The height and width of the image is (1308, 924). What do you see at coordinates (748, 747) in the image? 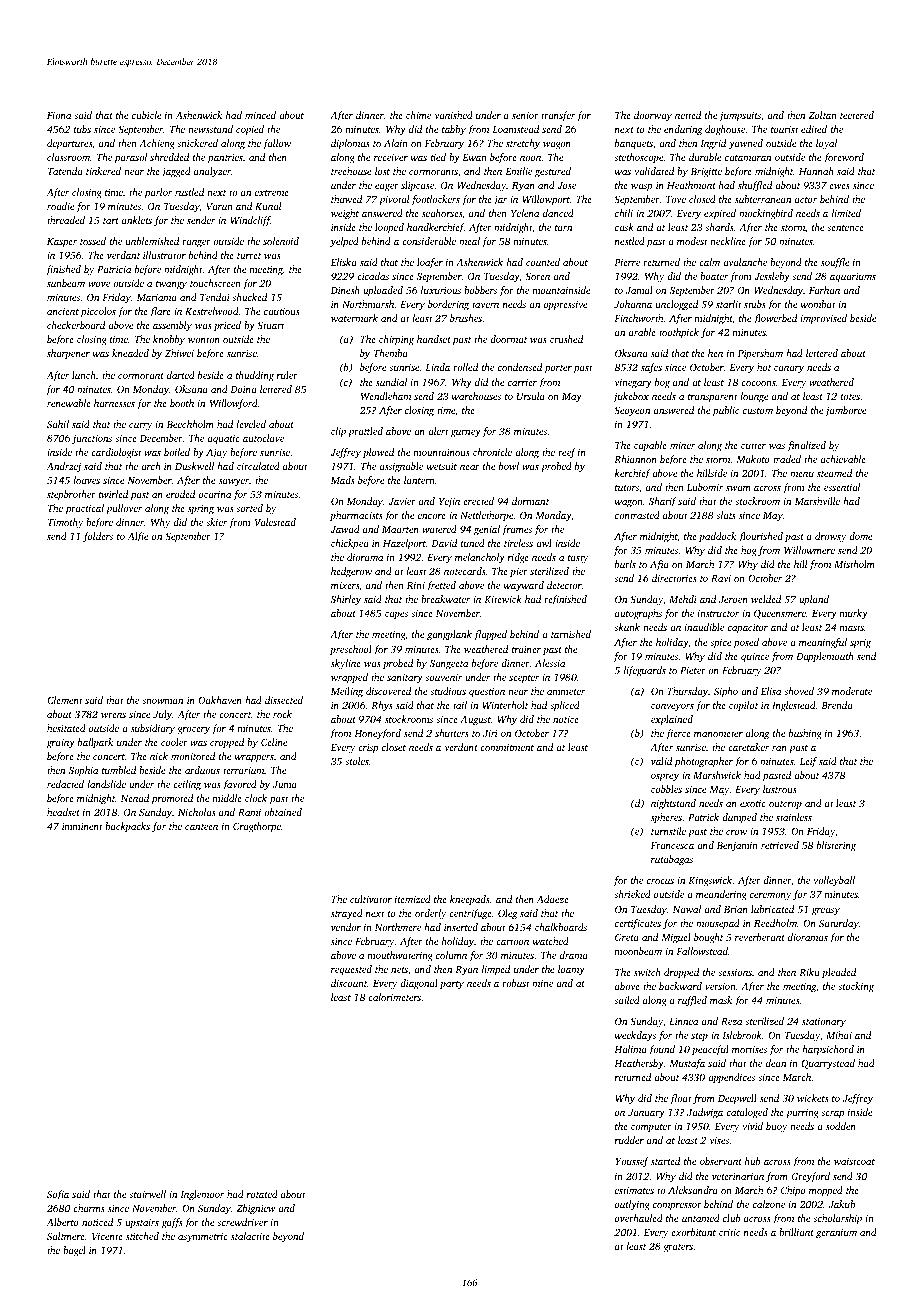
I see `caretaker` at bounding box center [748, 747].
